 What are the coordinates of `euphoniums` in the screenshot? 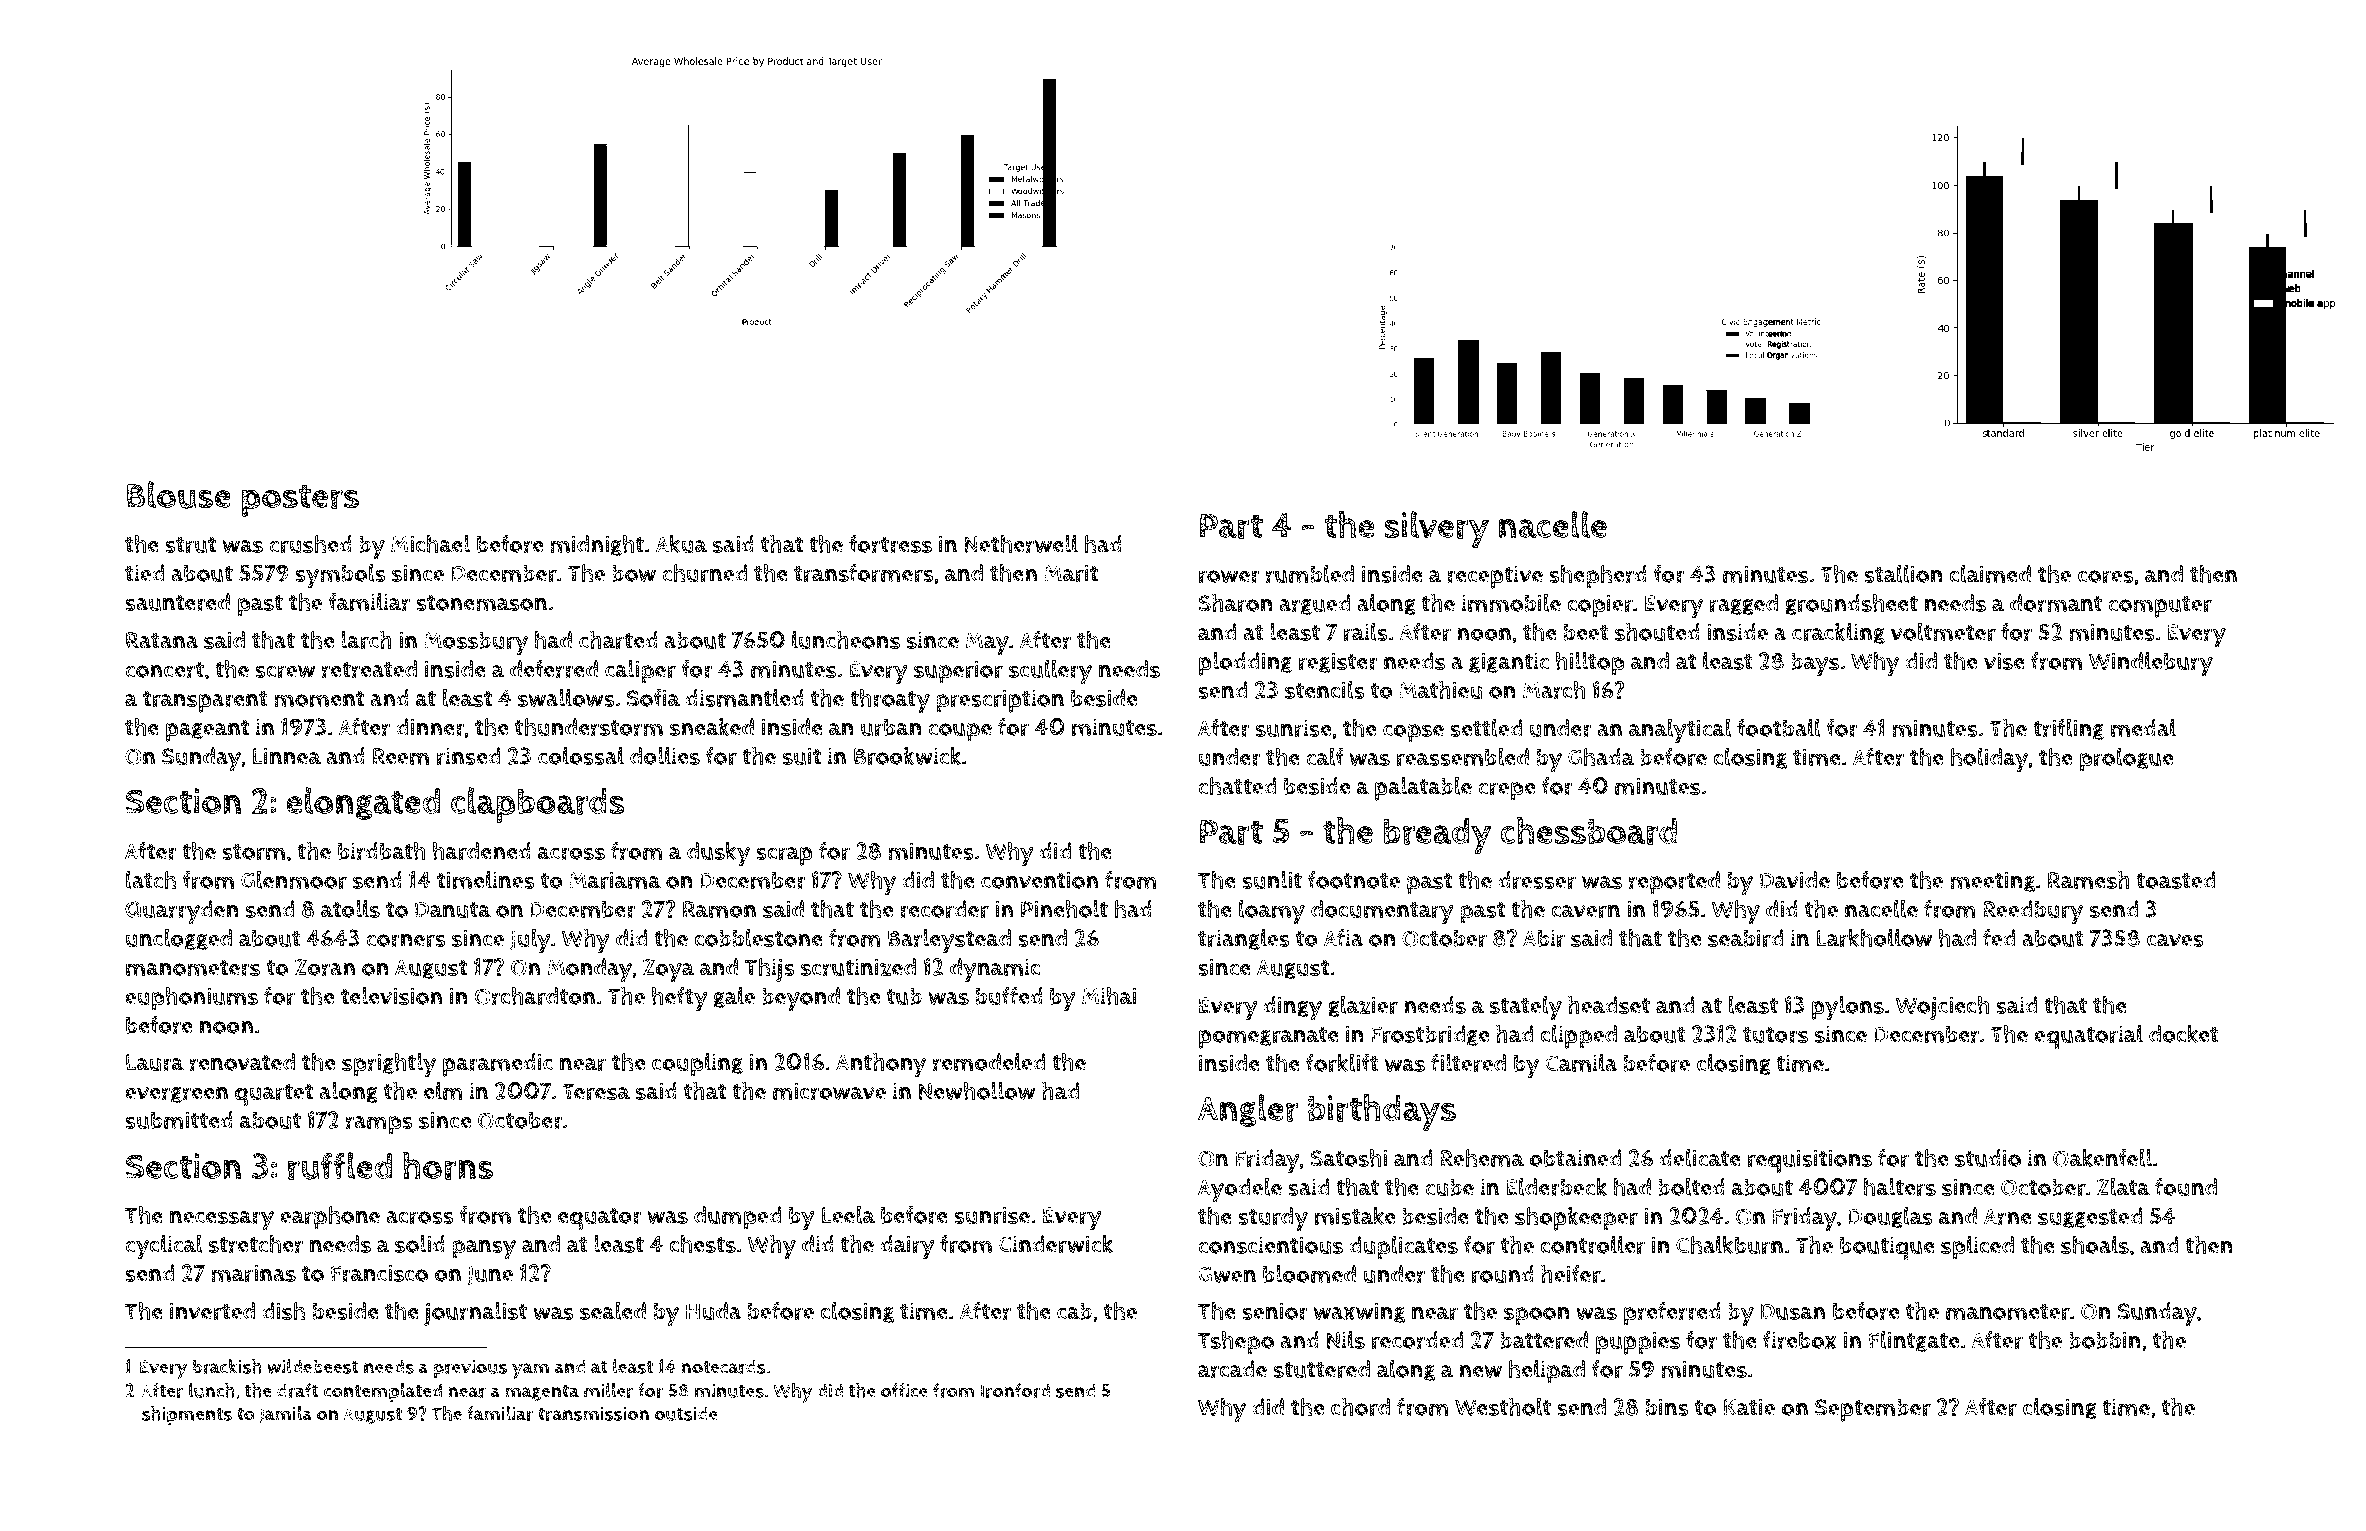 It's located at (191, 998).
